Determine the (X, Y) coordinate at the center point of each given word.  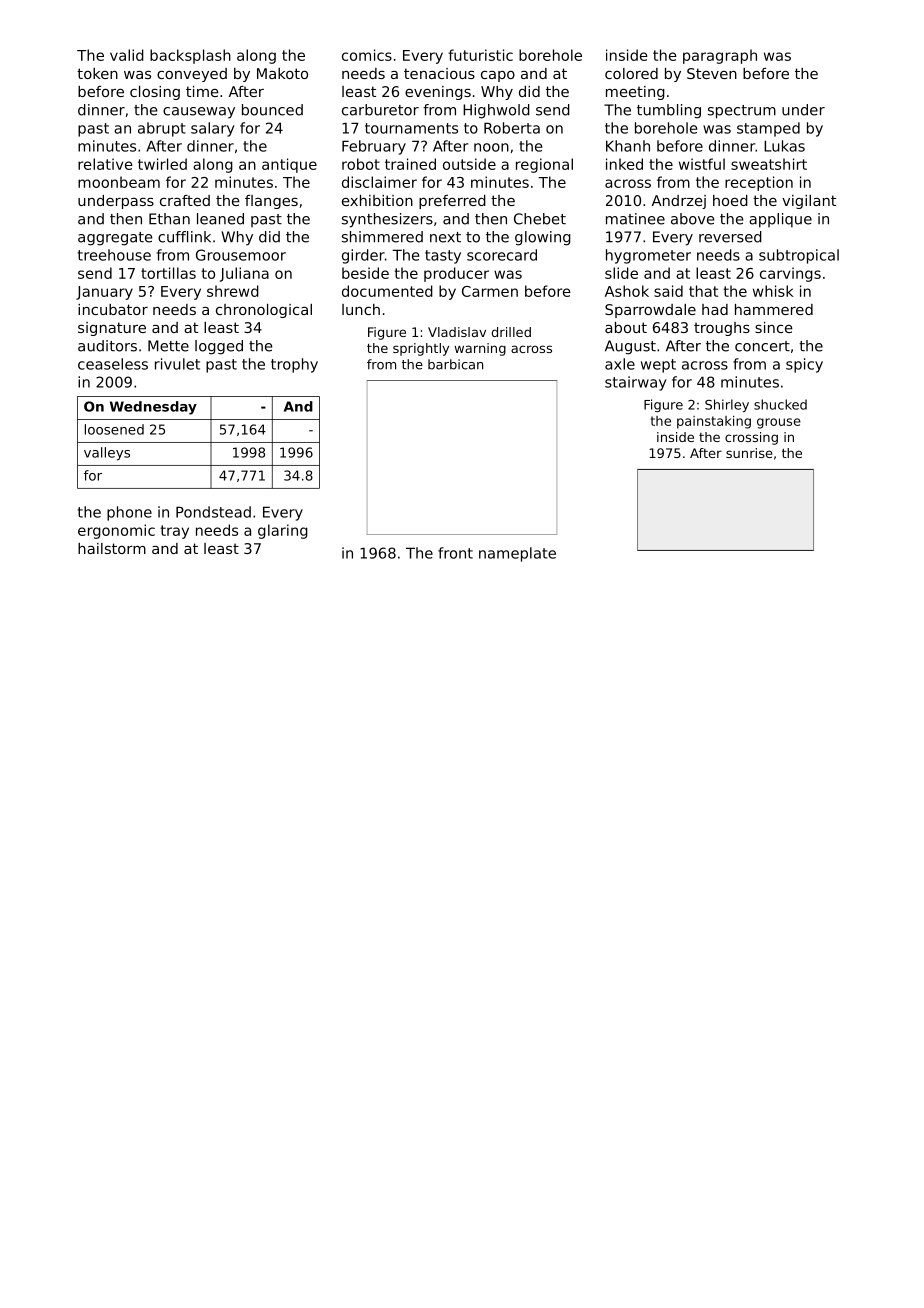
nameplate (517, 554)
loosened (114, 429)
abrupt (162, 129)
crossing (751, 438)
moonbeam (119, 182)
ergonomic (116, 531)
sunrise (749, 453)
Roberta (512, 128)
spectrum (742, 112)
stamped (768, 129)
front (455, 553)
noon (491, 147)
